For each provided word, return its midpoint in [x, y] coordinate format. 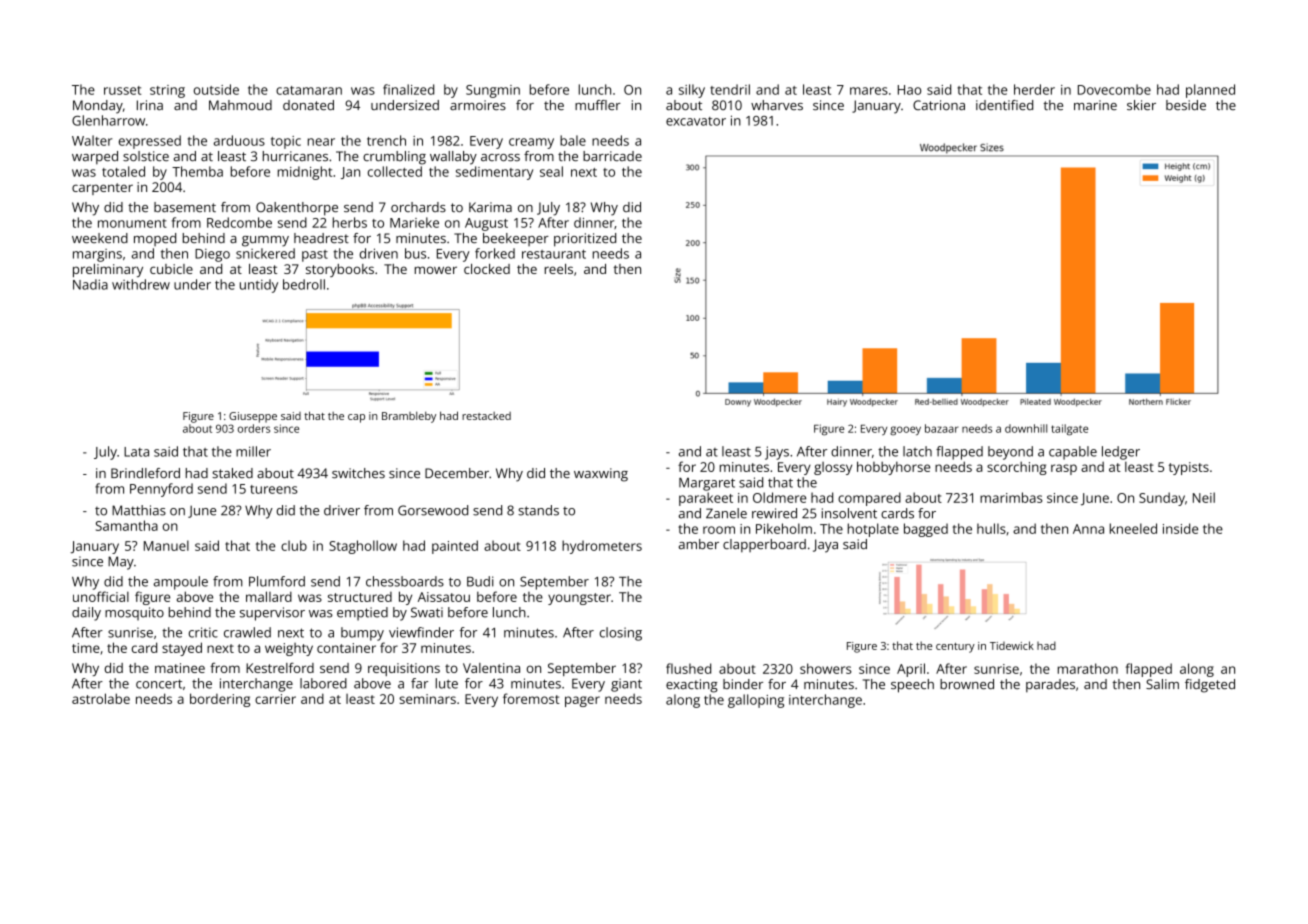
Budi [480, 581]
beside [1186, 105]
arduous [239, 140]
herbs [350, 222]
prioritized [585, 240]
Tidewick [1012, 645]
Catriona [939, 105]
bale [573, 140]
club [294, 545]
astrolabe [101, 698]
